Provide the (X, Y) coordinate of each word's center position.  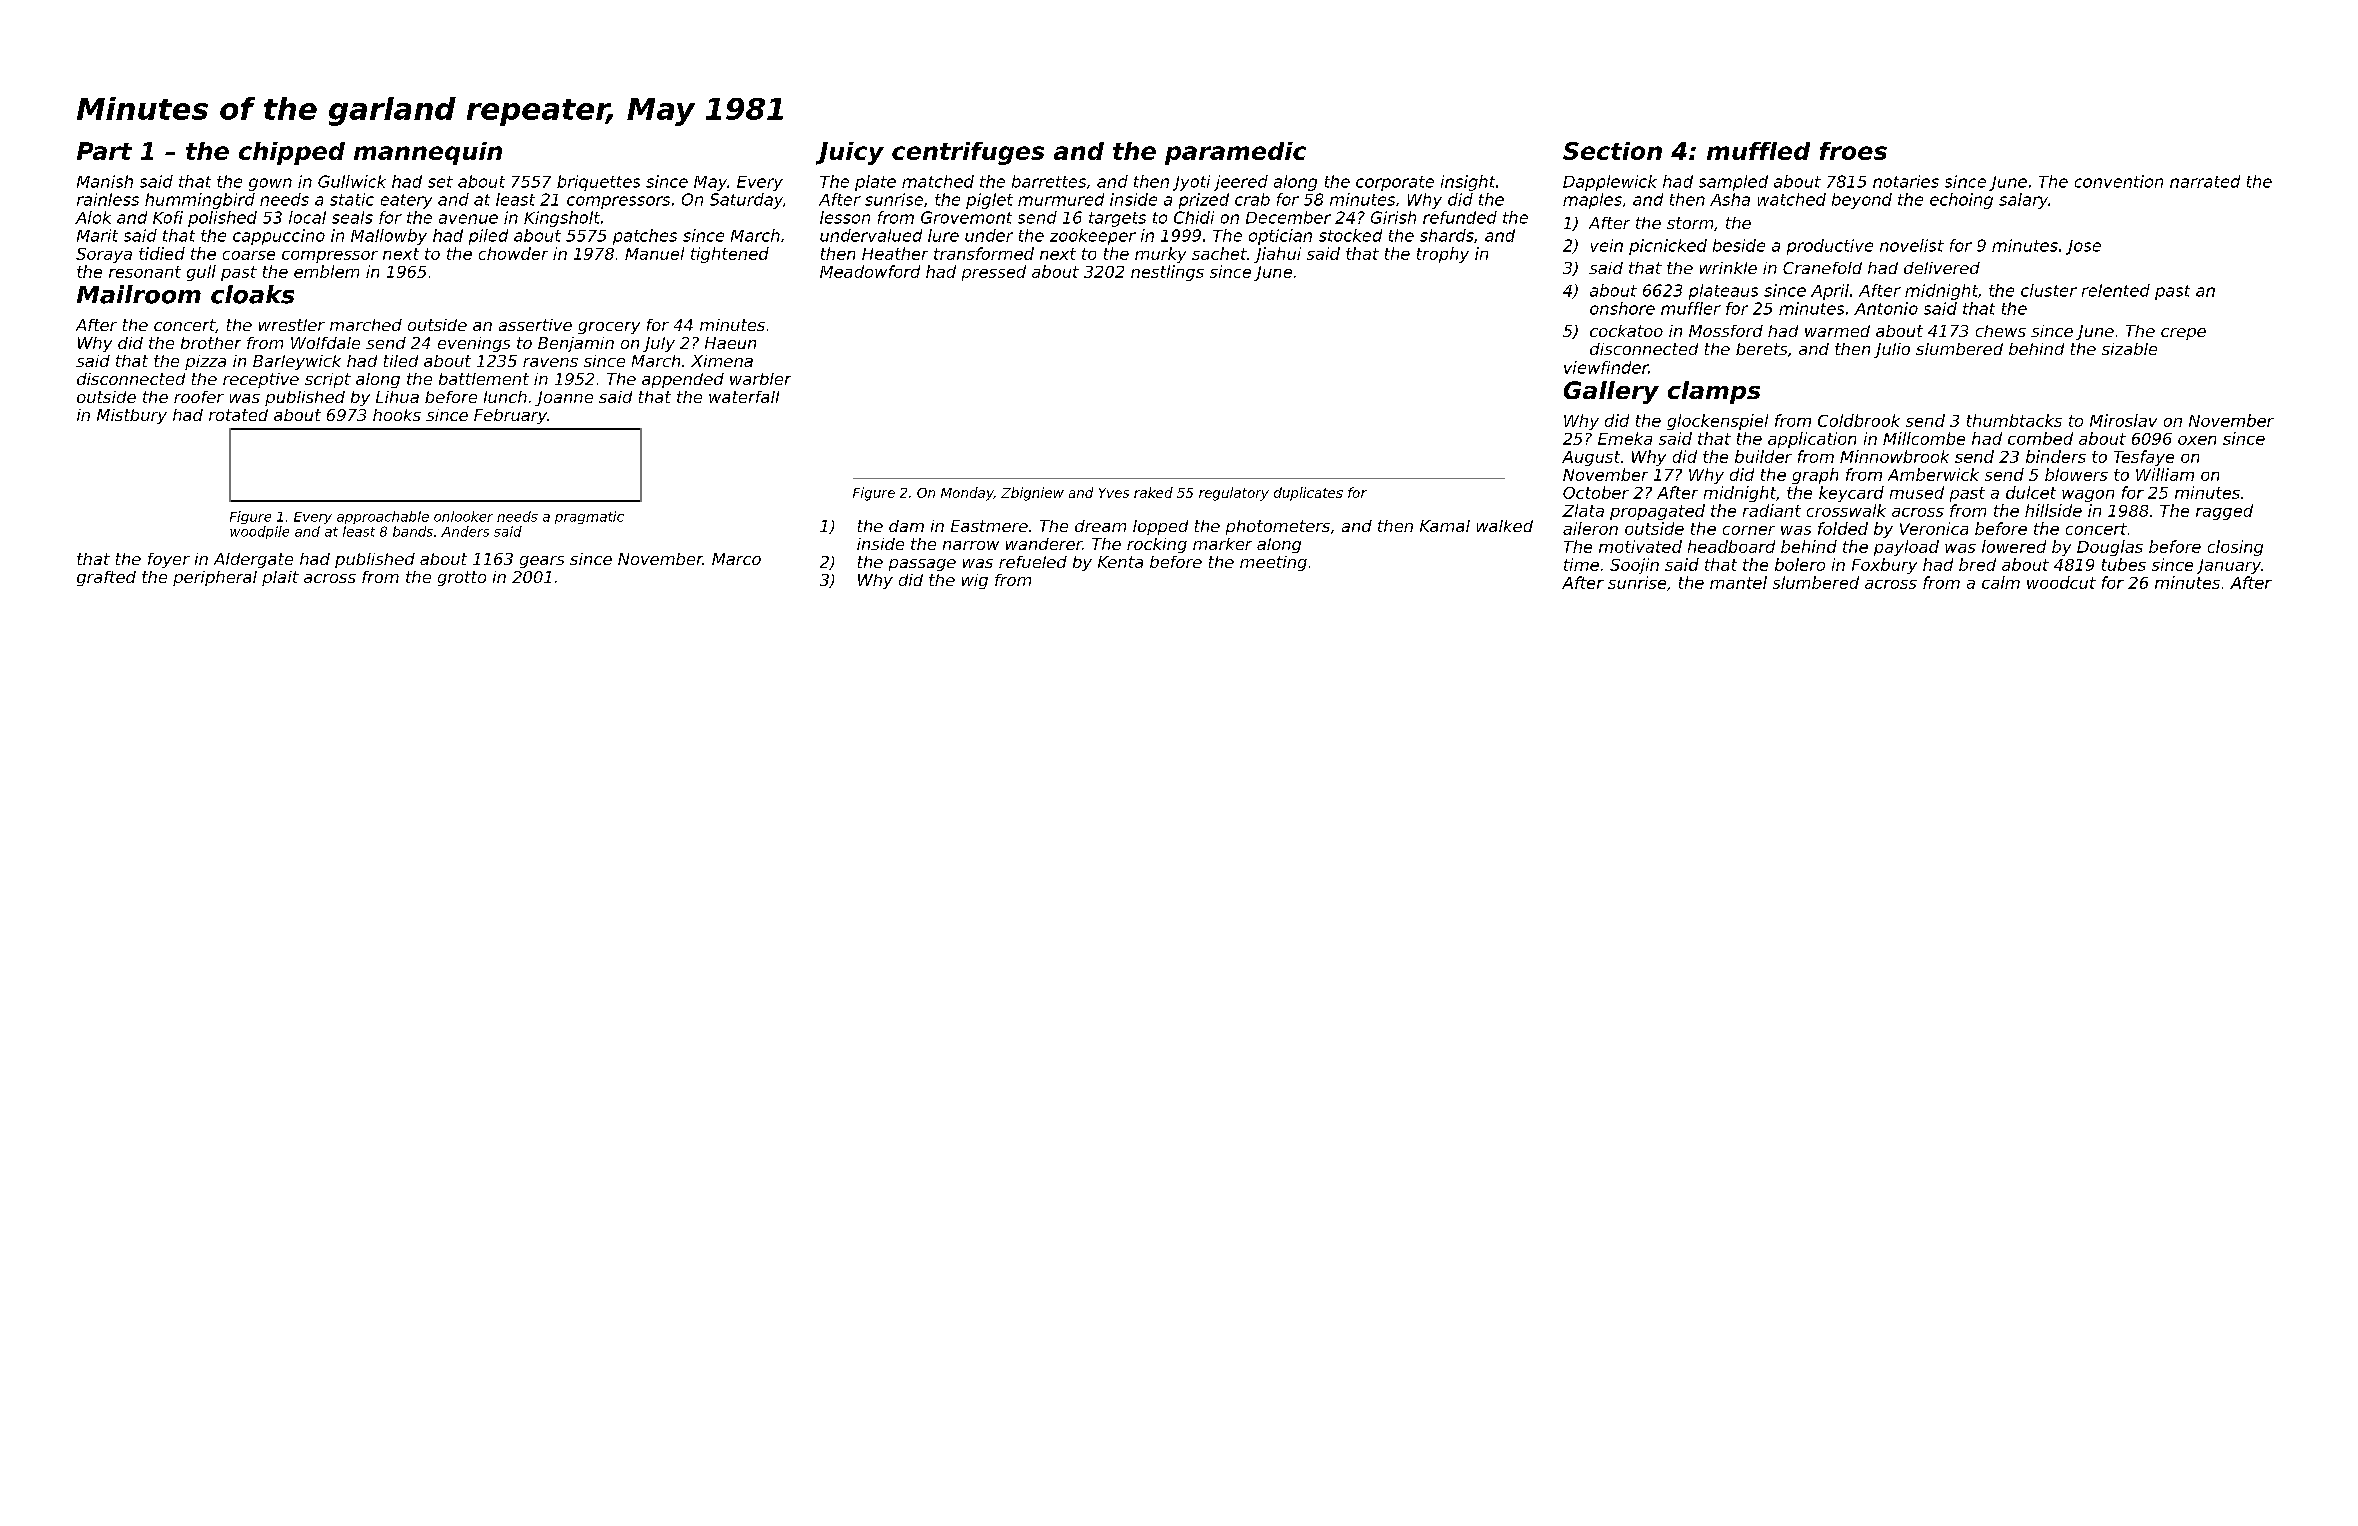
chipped (292, 153)
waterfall (744, 397)
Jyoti (1191, 183)
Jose (2083, 247)
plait (280, 578)
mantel (1738, 582)
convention (2119, 181)
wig (975, 581)
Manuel (654, 253)
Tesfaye (2144, 458)
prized (1204, 201)
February (510, 416)
